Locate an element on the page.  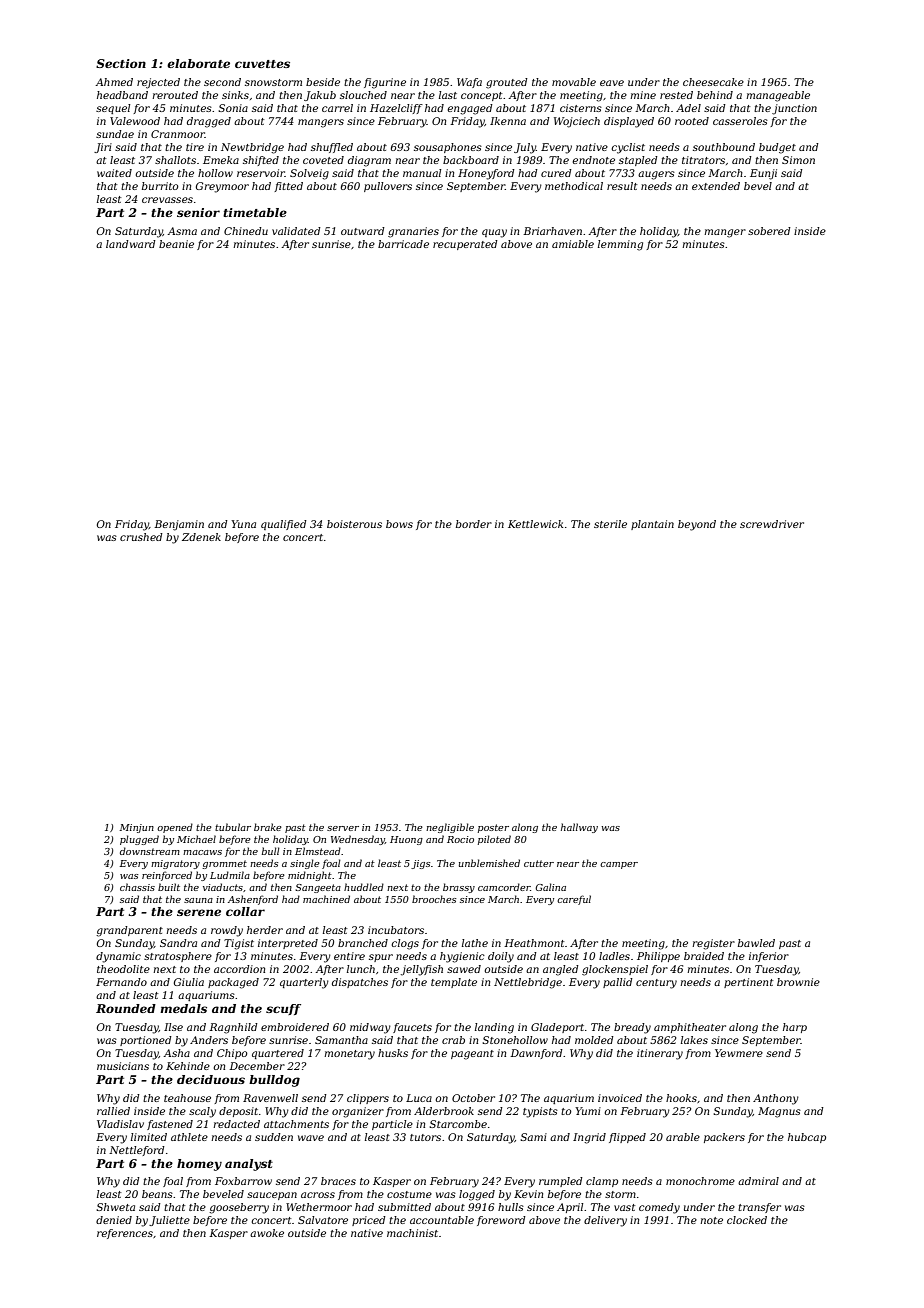
Kettlewick is located at coordinates (535, 524).
